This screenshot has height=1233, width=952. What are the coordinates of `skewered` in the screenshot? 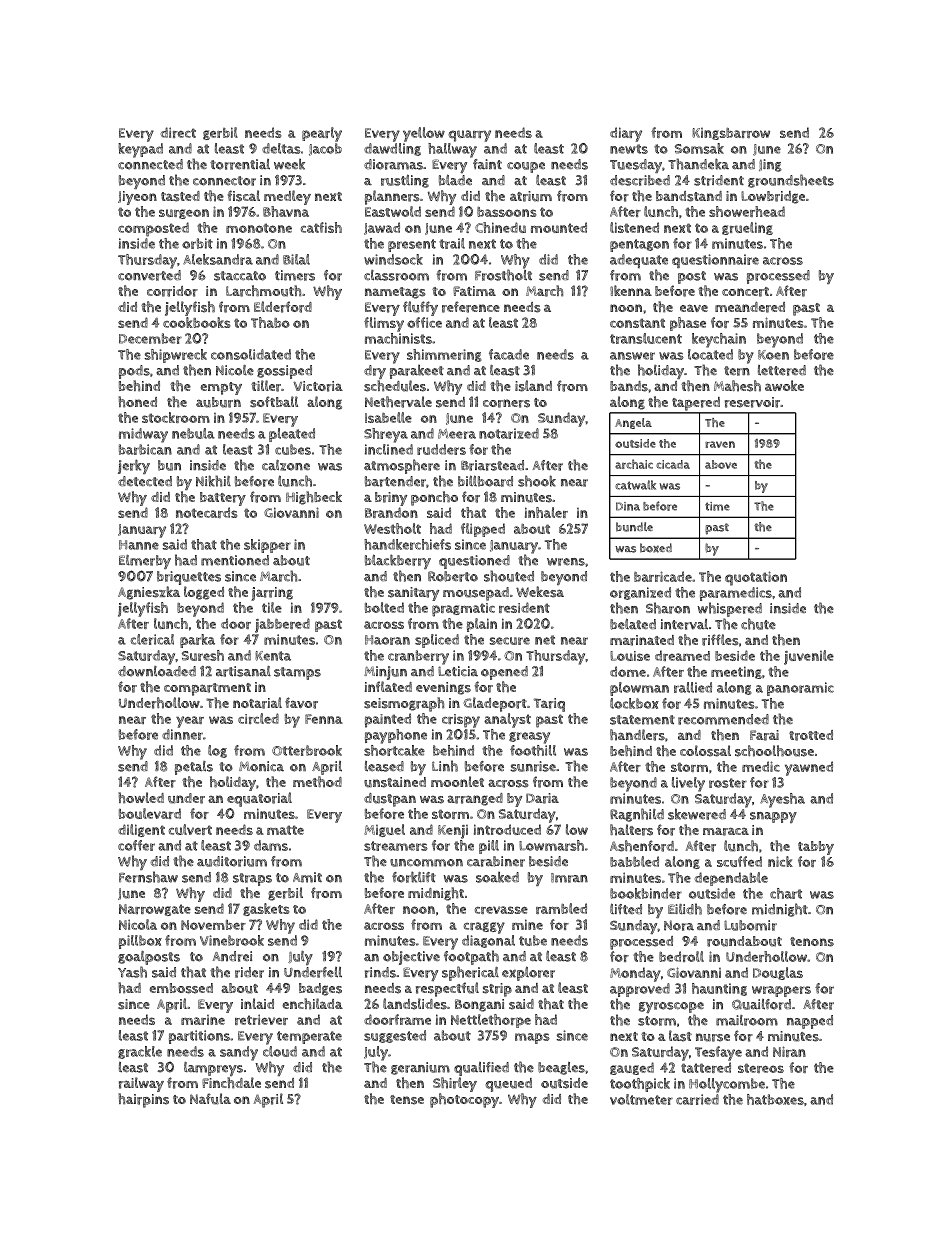 It's located at (697, 814).
